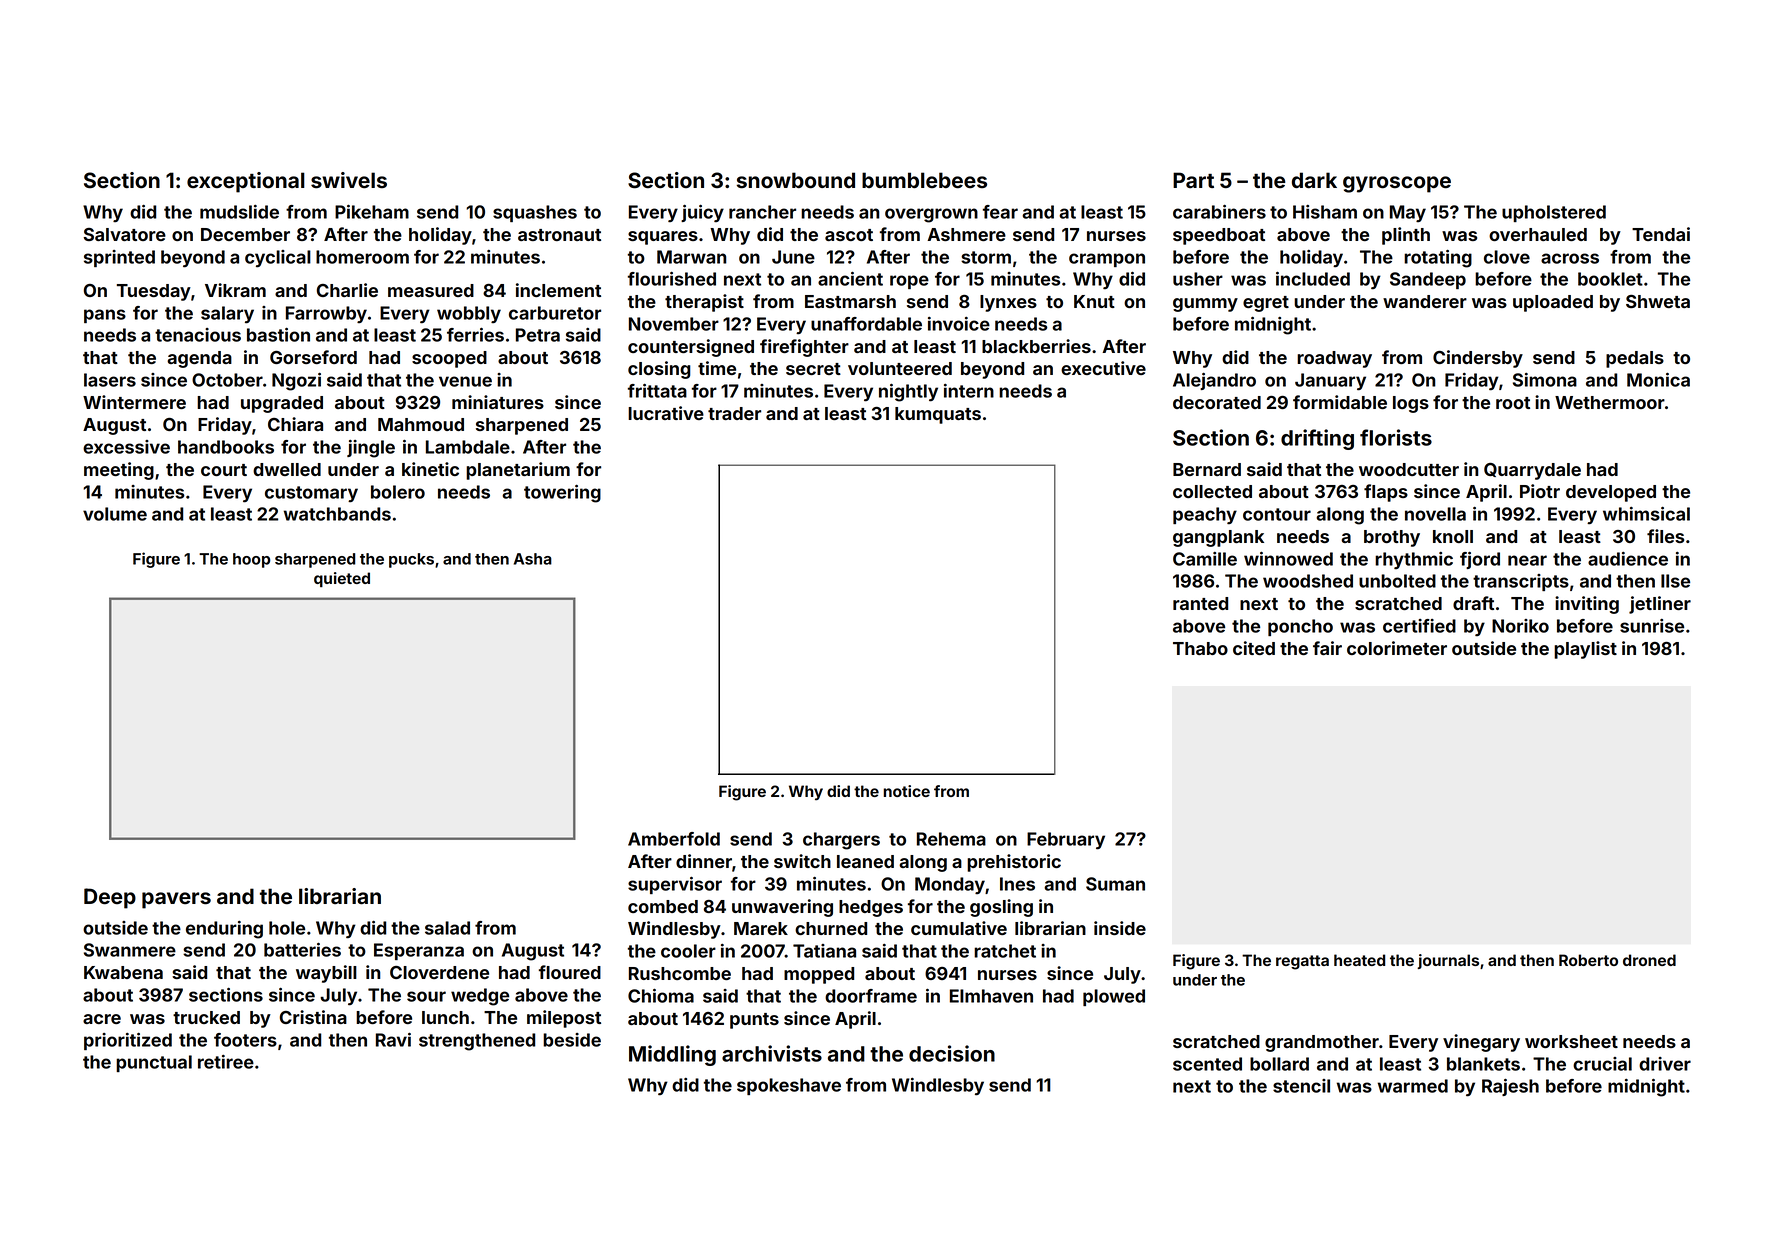 This screenshot has width=1774, height=1254. I want to click on Middling, so click(672, 1055).
